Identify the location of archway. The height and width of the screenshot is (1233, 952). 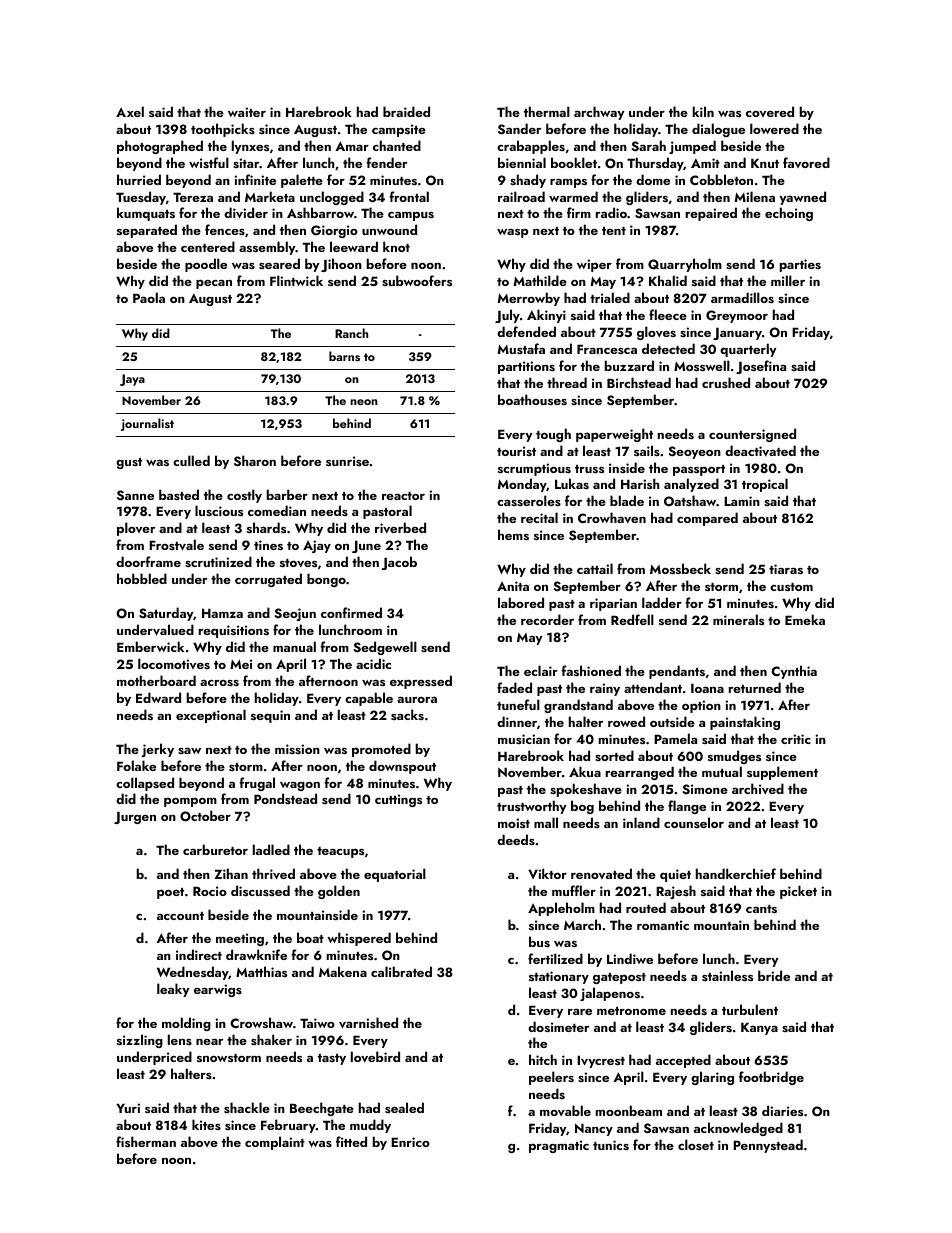
(599, 113).
